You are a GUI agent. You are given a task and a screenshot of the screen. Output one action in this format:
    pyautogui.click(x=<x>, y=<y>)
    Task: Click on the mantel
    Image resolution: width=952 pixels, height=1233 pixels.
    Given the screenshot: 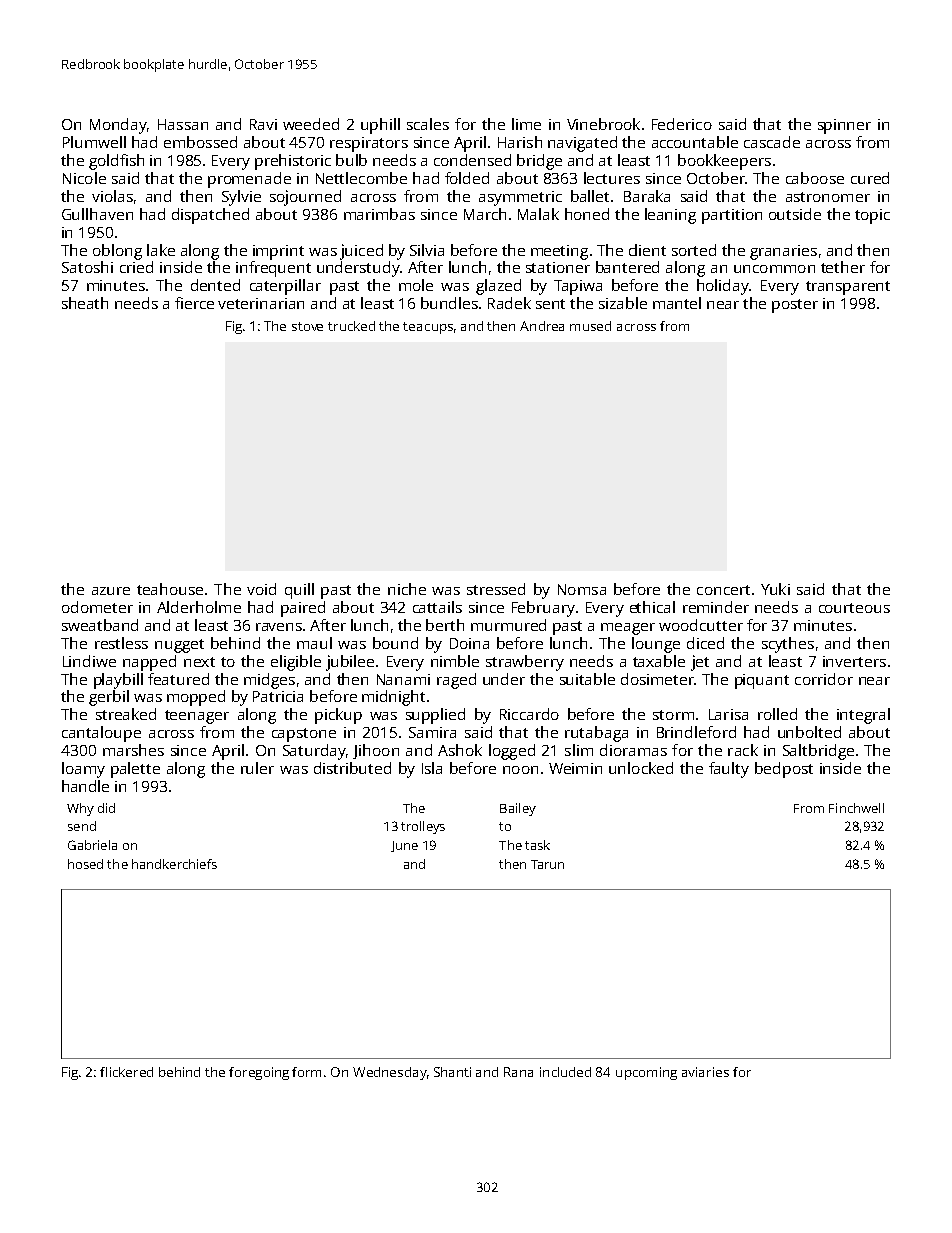 What is the action you would take?
    pyautogui.click(x=677, y=303)
